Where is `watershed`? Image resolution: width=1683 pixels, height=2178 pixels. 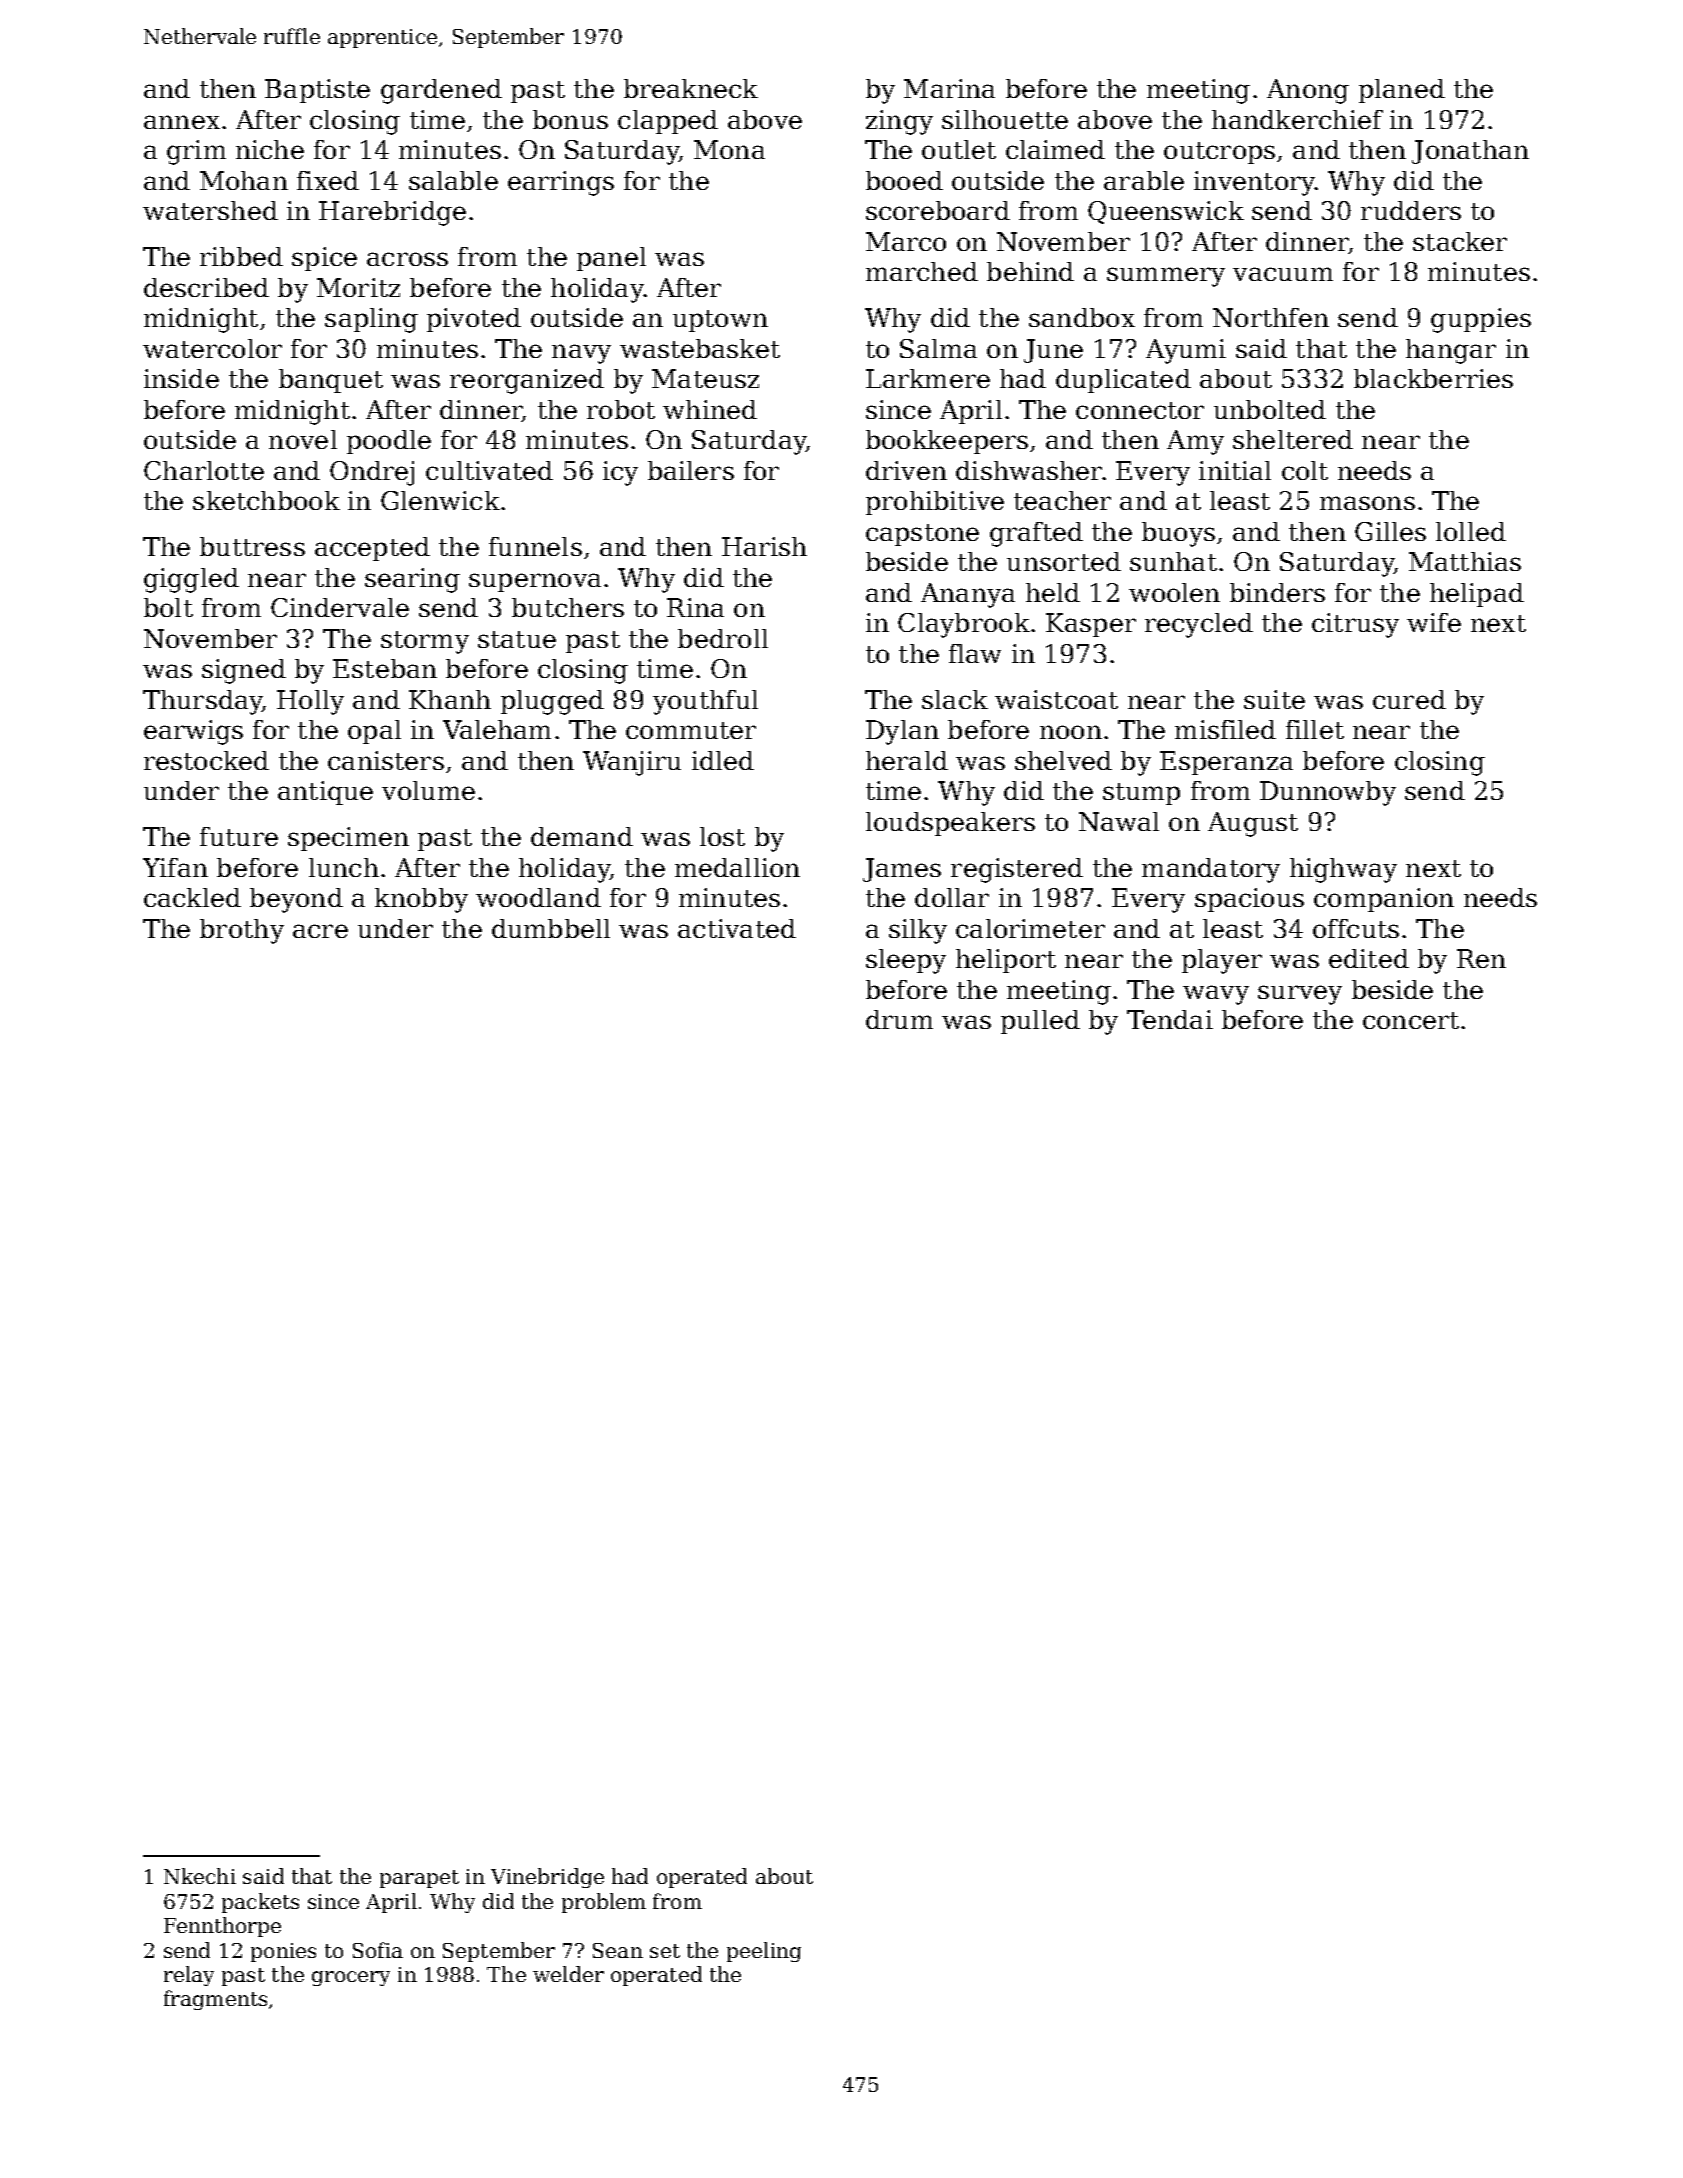
watershed is located at coordinates (210, 210).
